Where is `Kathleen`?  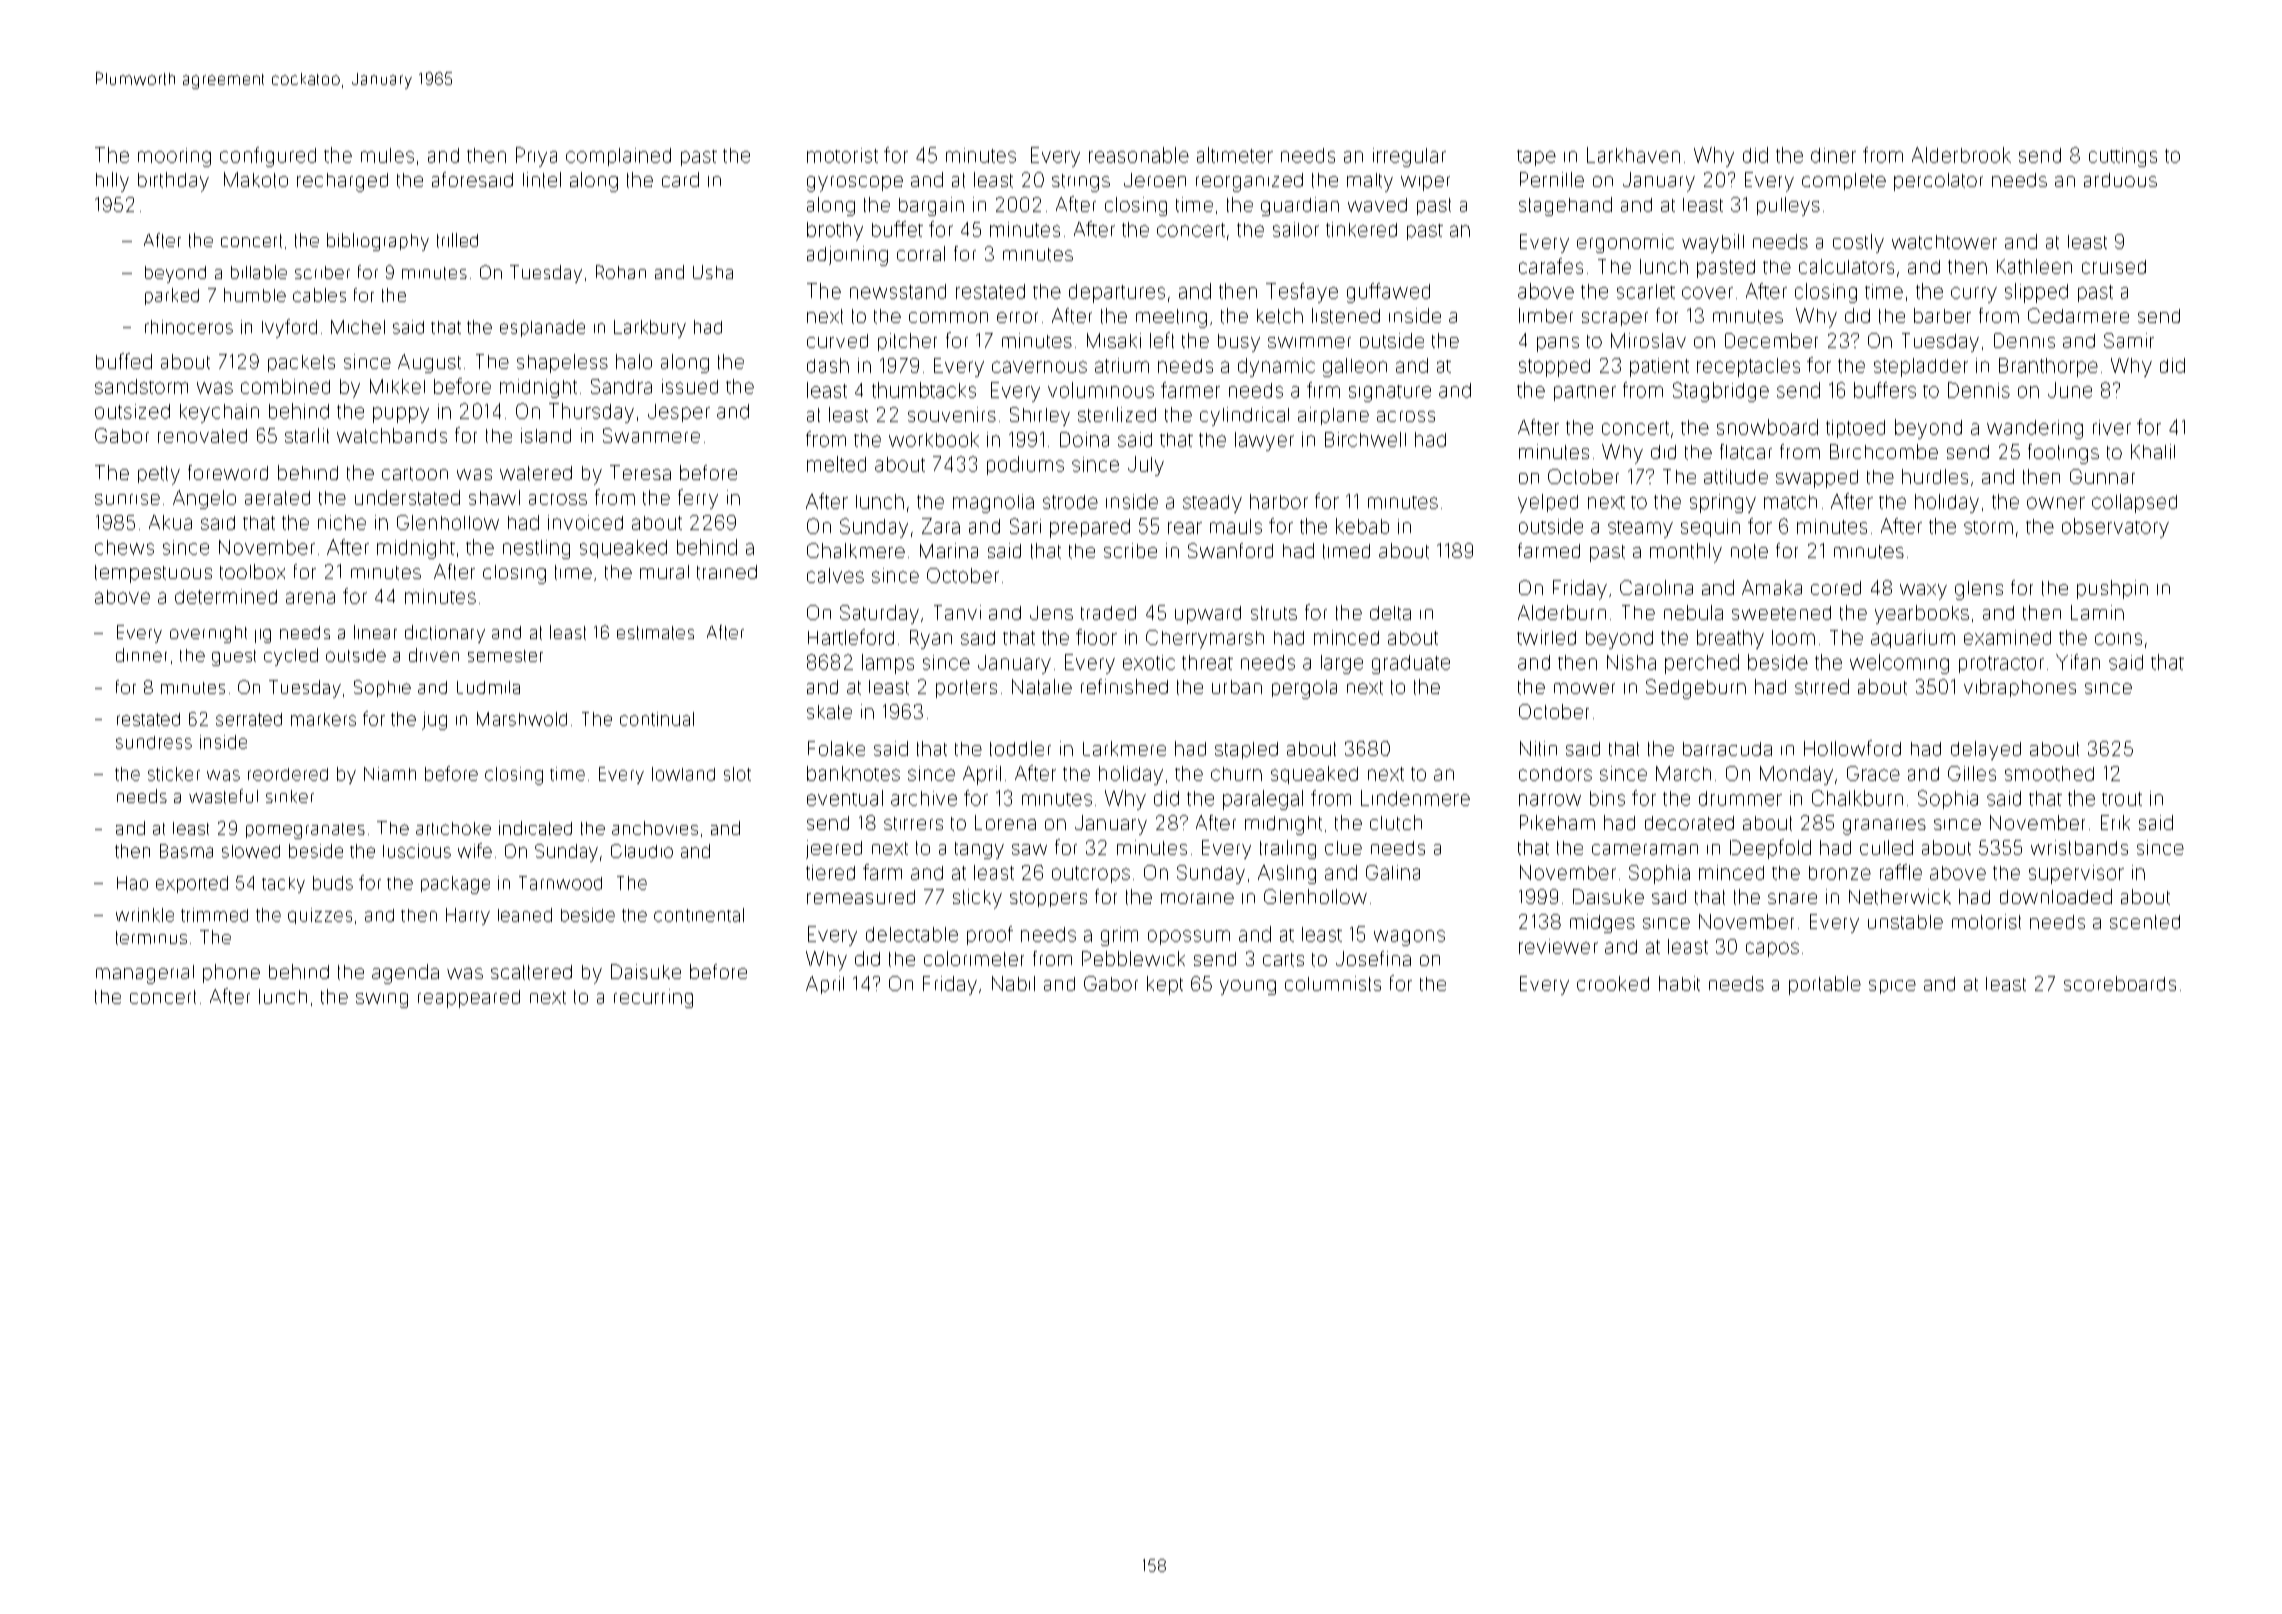
Kathleen is located at coordinates (2034, 266).
